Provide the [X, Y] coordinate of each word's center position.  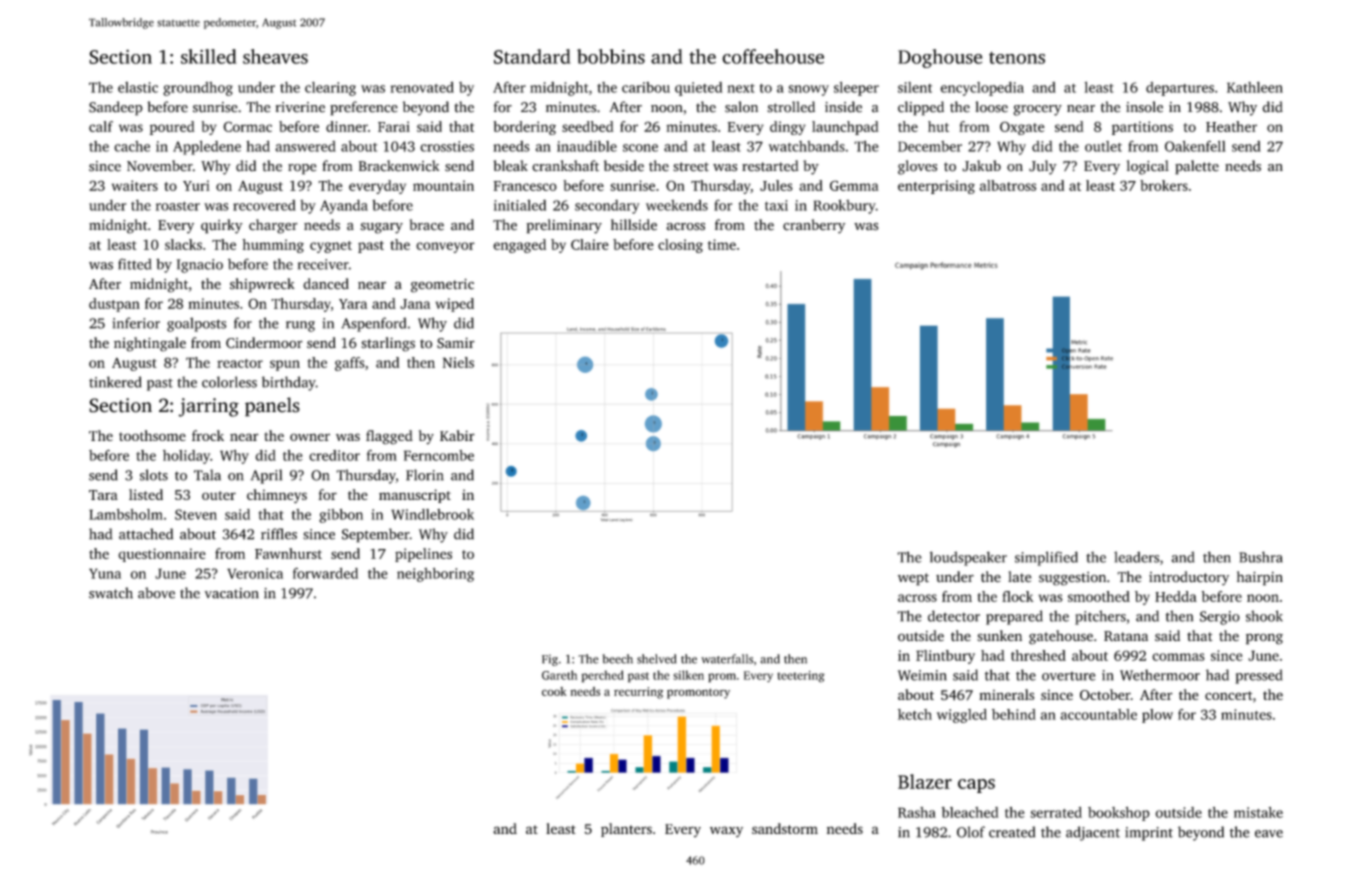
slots [154, 475]
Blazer [925, 781]
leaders [1136, 557]
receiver [323, 264]
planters [626, 830]
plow [1157, 716]
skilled [209, 56]
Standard [532, 56]
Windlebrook [432, 514]
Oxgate [1022, 128]
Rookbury [844, 206]
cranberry [814, 226]
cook [554, 691]
